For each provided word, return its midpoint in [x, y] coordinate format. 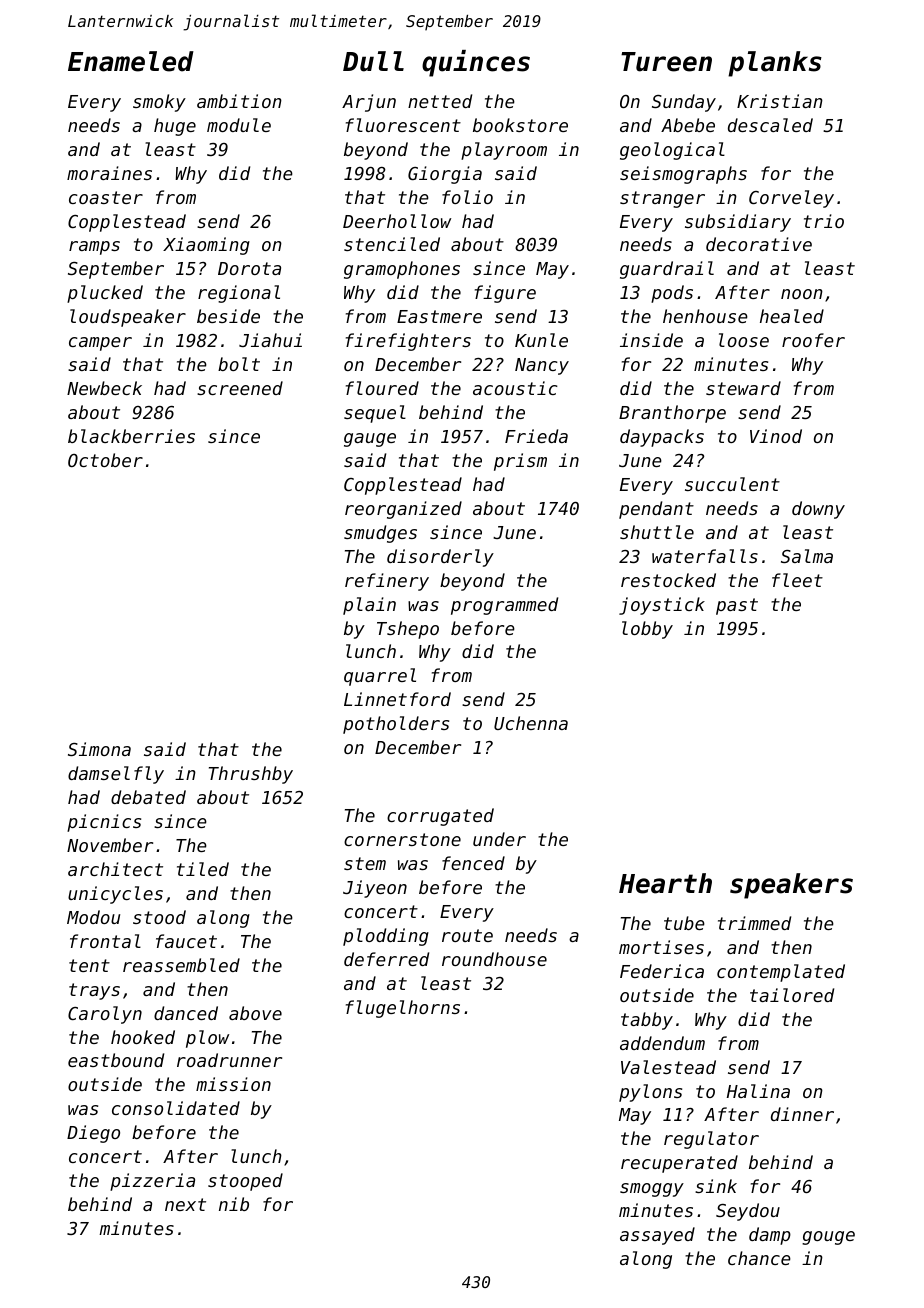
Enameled [131, 61]
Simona [99, 749]
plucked [105, 294]
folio [467, 197]
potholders [396, 725]
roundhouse [494, 959]
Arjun [369, 103]
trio [824, 221]
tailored [792, 995]
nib [234, 1204]
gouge [828, 1238]
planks [775, 64]
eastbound [116, 1060]
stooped [245, 1182]
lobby [647, 630]
